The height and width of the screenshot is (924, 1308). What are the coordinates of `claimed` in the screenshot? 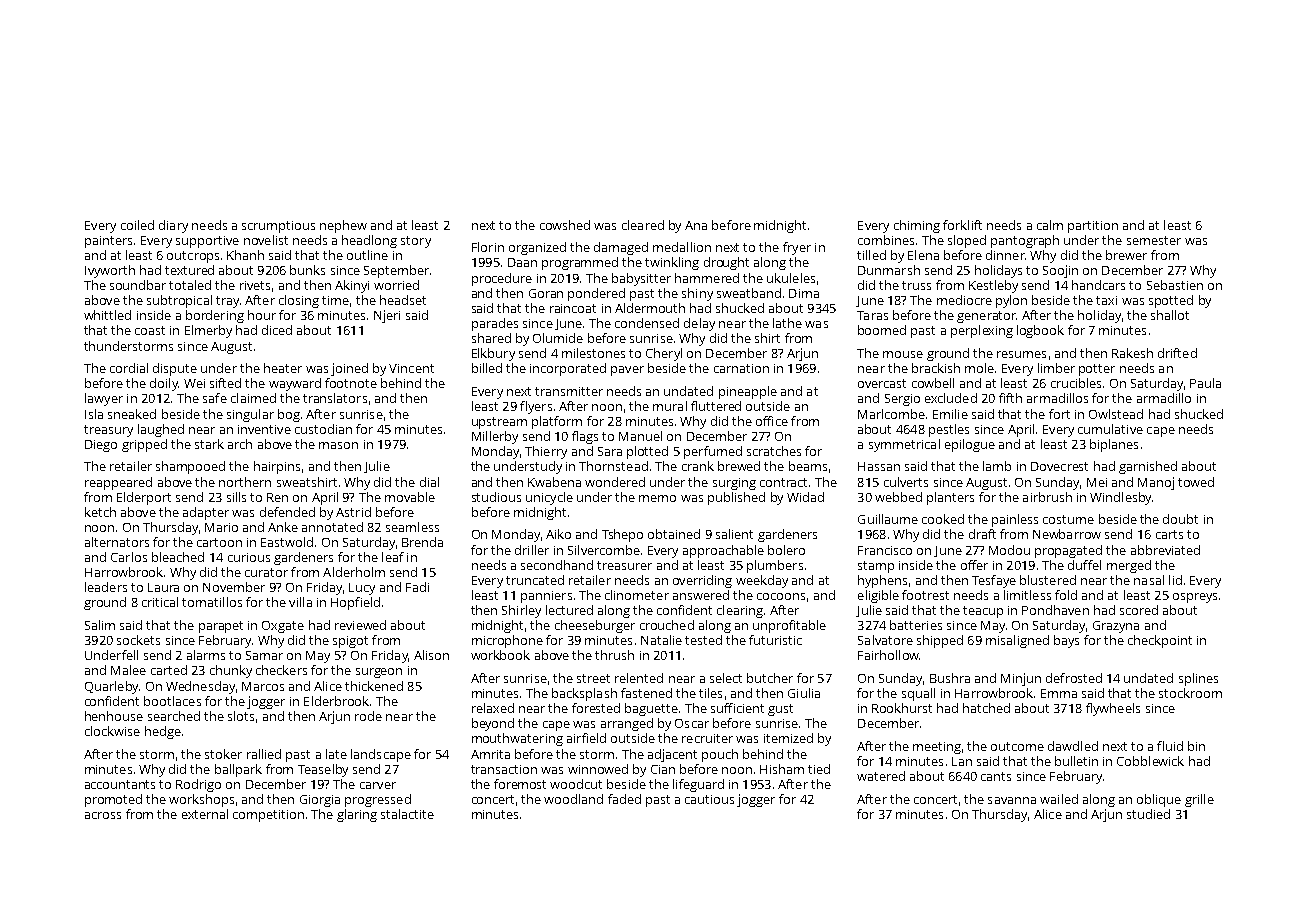 It's located at (253, 398).
